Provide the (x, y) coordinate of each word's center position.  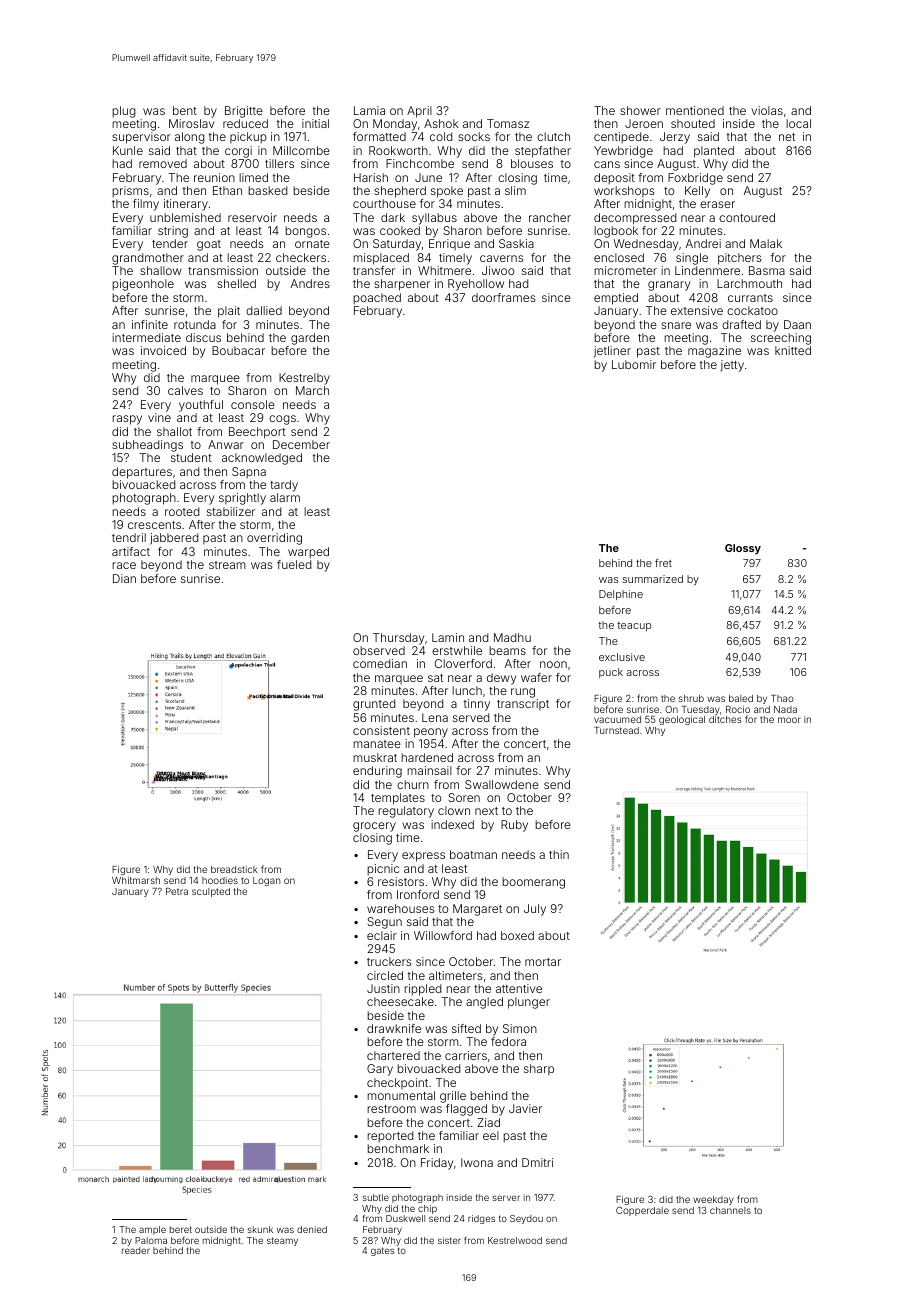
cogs (282, 420)
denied (312, 1229)
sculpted (211, 892)
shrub (691, 698)
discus (203, 337)
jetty (732, 366)
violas (767, 110)
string (173, 232)
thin (559, 854)
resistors (401, 881)
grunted (374, 705)
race (124, 565)
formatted (379, 136)
